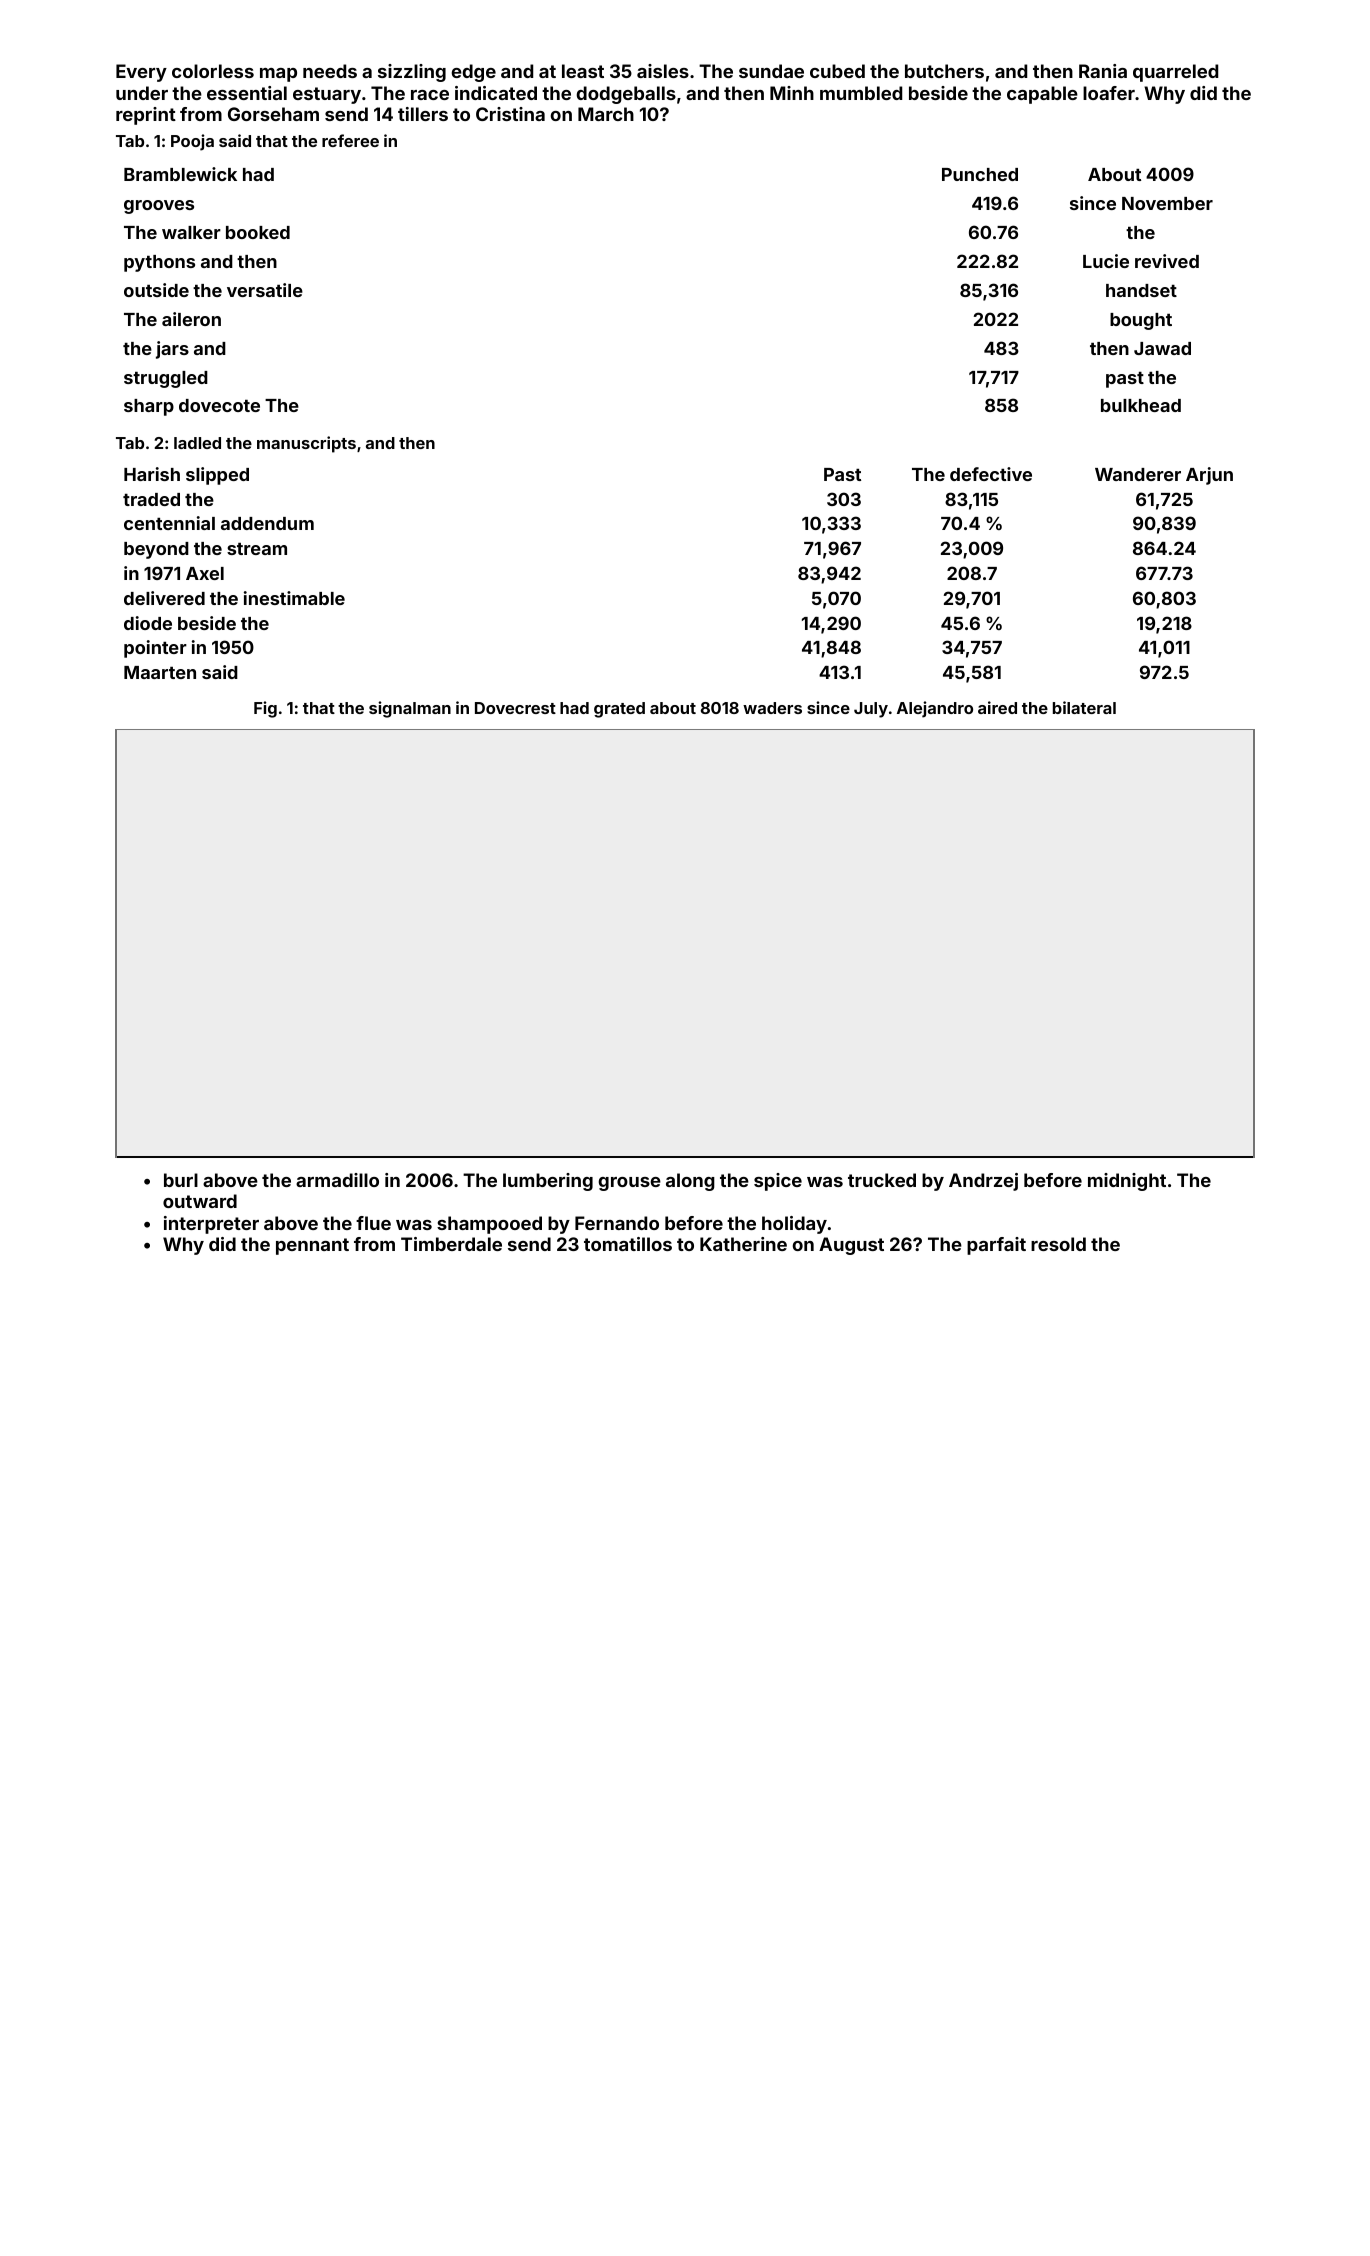 The width and height of the page is (1370, 2256). I want to click on Every, so click(141, 73).
